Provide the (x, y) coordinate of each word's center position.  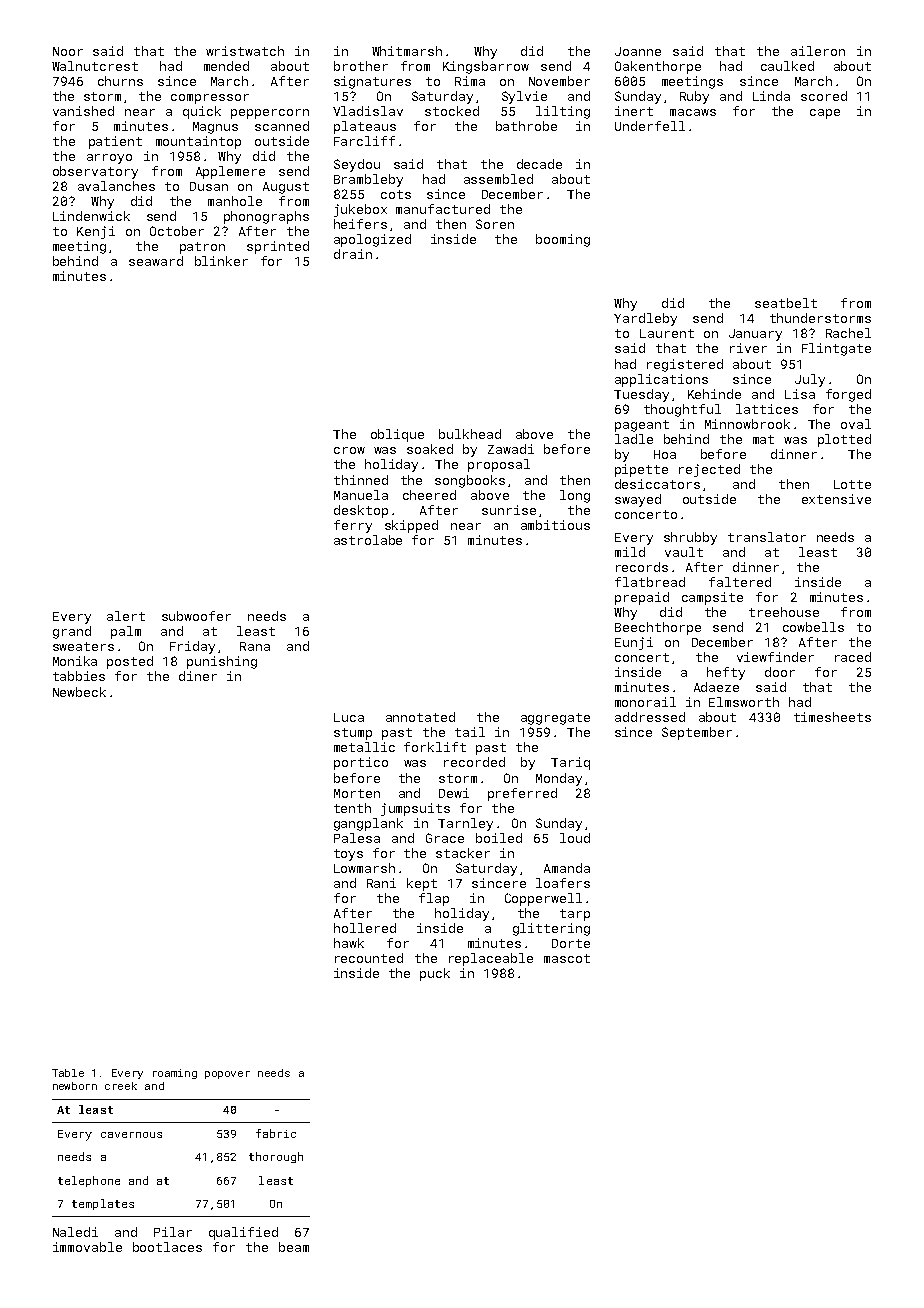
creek (121, 1086)
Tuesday (641, 395)
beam (294, 1247)
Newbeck (79, 692)
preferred (522, 794)
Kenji (96, 232)
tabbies (79, 676)
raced (853, 657)
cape (825, 114)
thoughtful (682, 410)
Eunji (634, 643)
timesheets (832, 717)
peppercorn (270, 114)
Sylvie (524, 97)
